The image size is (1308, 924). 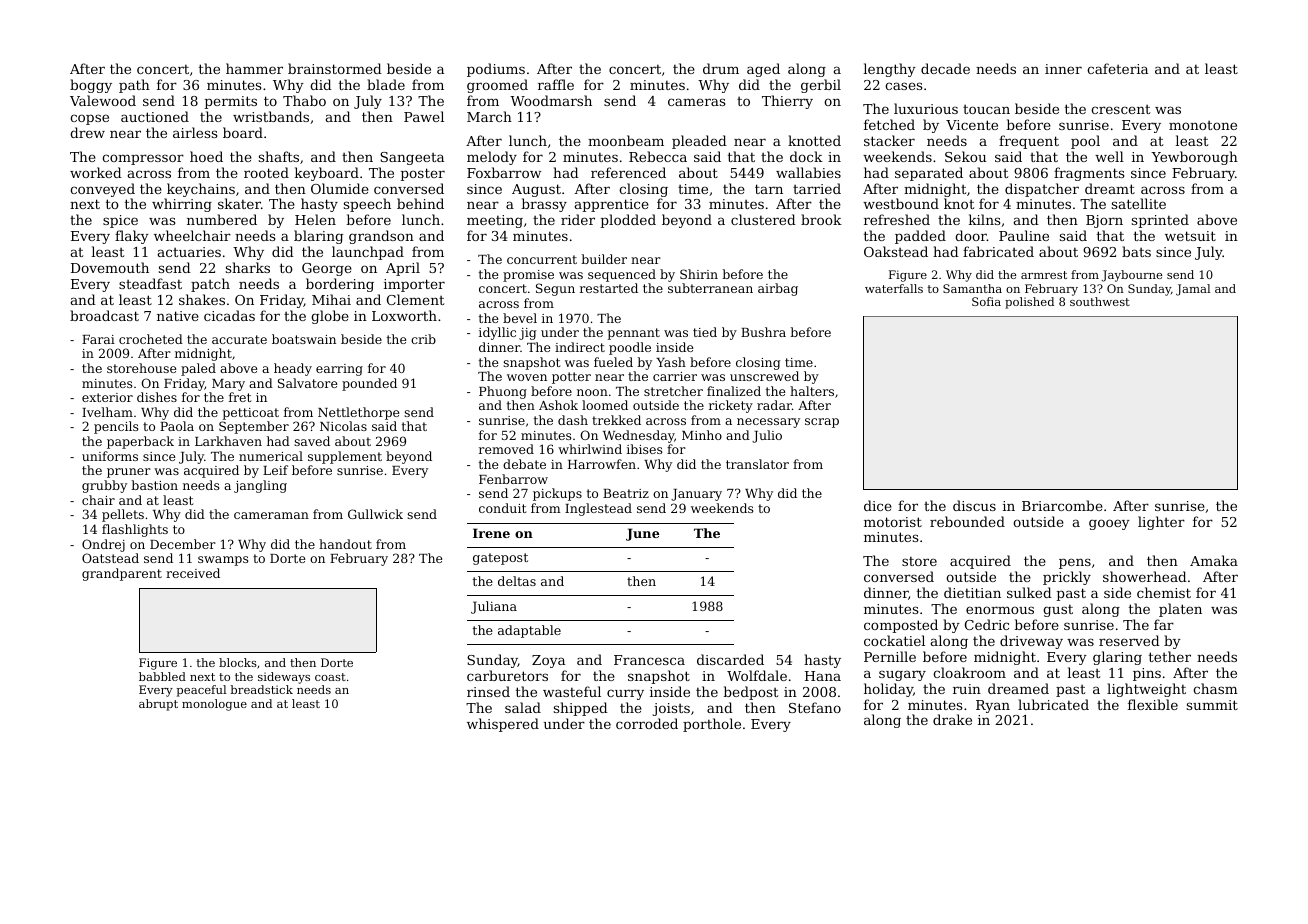 I want to click on wristbands, so click(x=271, y=116).
